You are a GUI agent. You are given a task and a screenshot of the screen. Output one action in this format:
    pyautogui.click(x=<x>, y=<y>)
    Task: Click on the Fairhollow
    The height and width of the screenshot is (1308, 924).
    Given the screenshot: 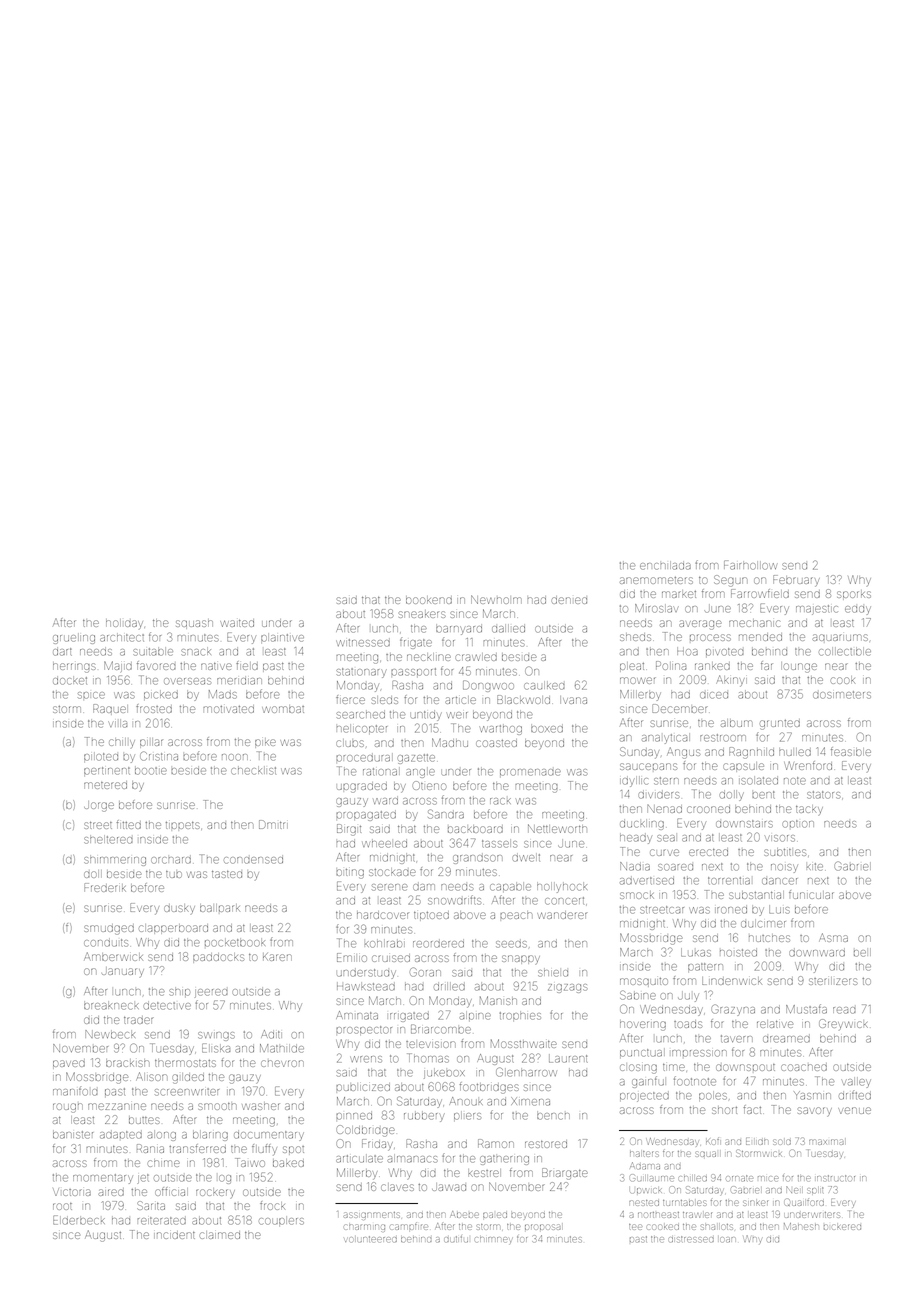 What is the action you would take?
    pyautogui.click(x=750, y=565)
